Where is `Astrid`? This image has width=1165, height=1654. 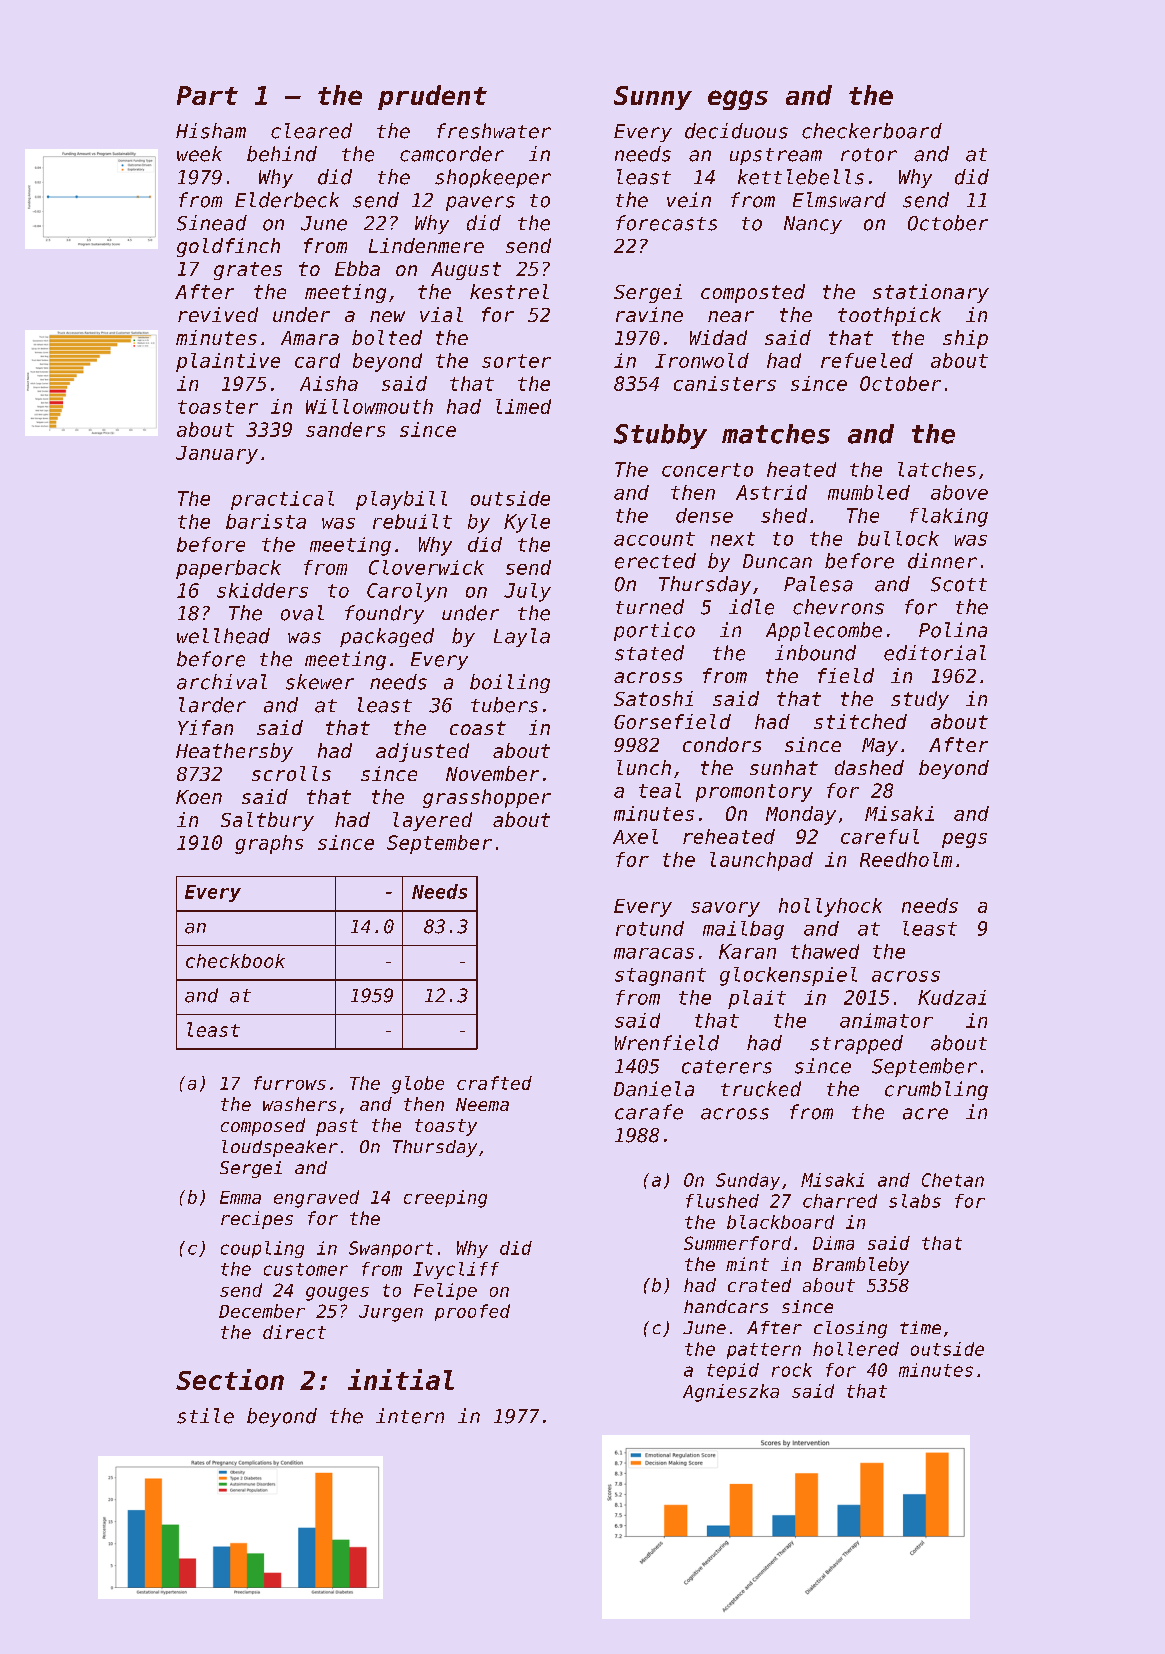 Astrid is located at coordinates (771, 492).
